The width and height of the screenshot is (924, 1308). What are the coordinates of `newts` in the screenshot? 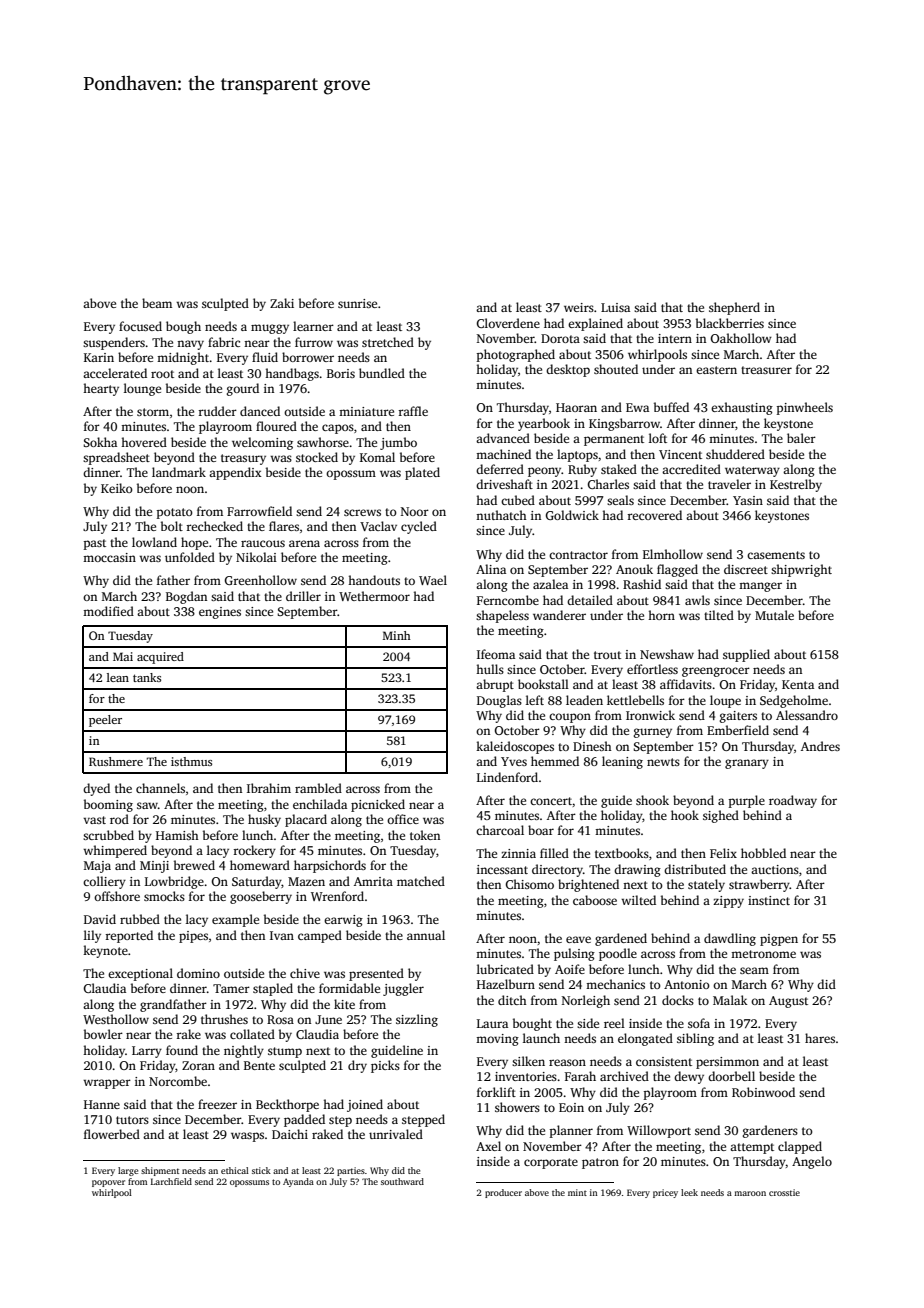 It's located at (663, 762).
